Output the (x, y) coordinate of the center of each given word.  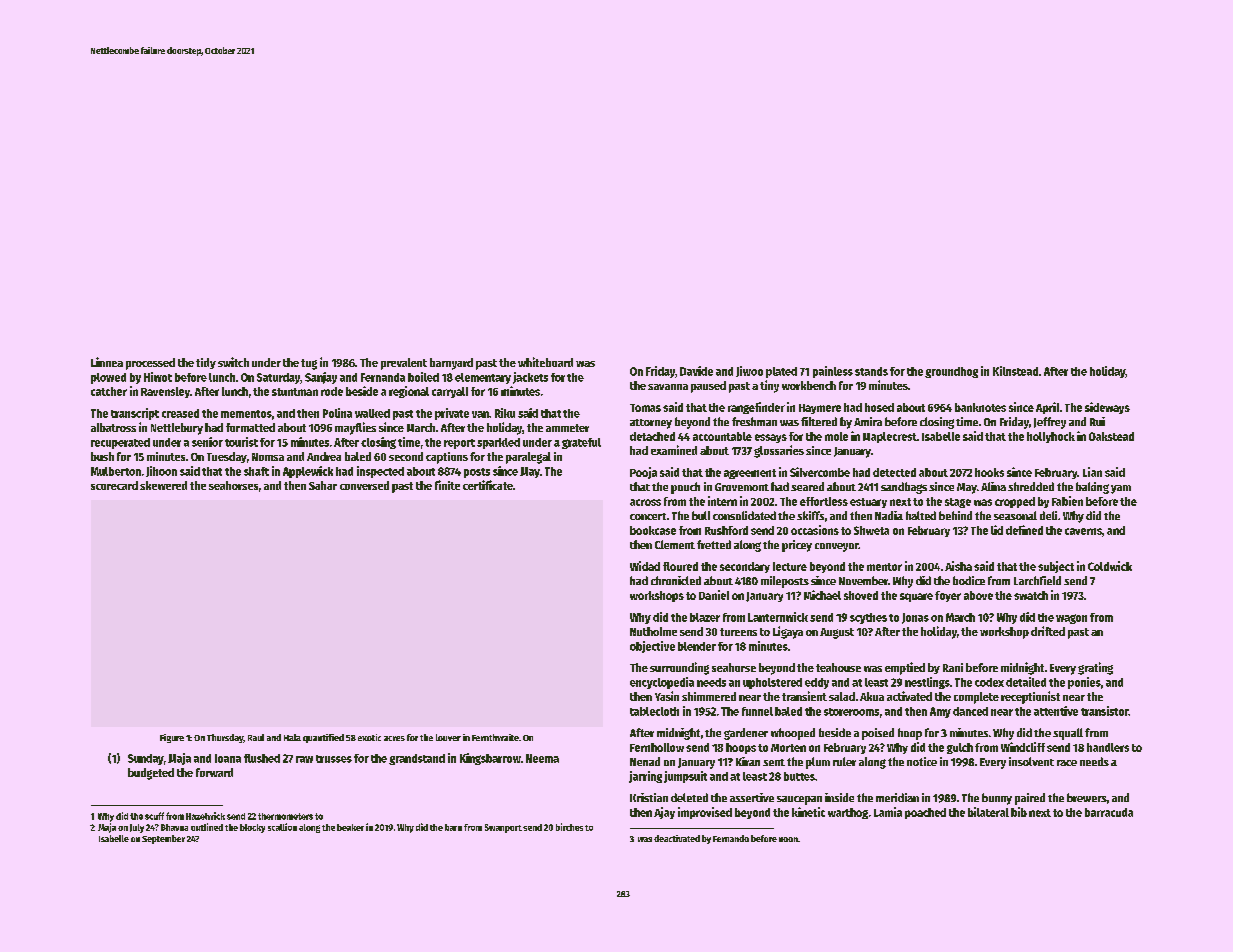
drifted (1048, 631)
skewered (163, 485)
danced (970, 711)
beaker (350, 827)
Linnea (107, 362)
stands (871, 371)
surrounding (679, 668)
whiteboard (545, 362)
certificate (488, 485)
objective (652, 647)
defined (1024, 530)
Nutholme (653, 631)
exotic (369, 737)
